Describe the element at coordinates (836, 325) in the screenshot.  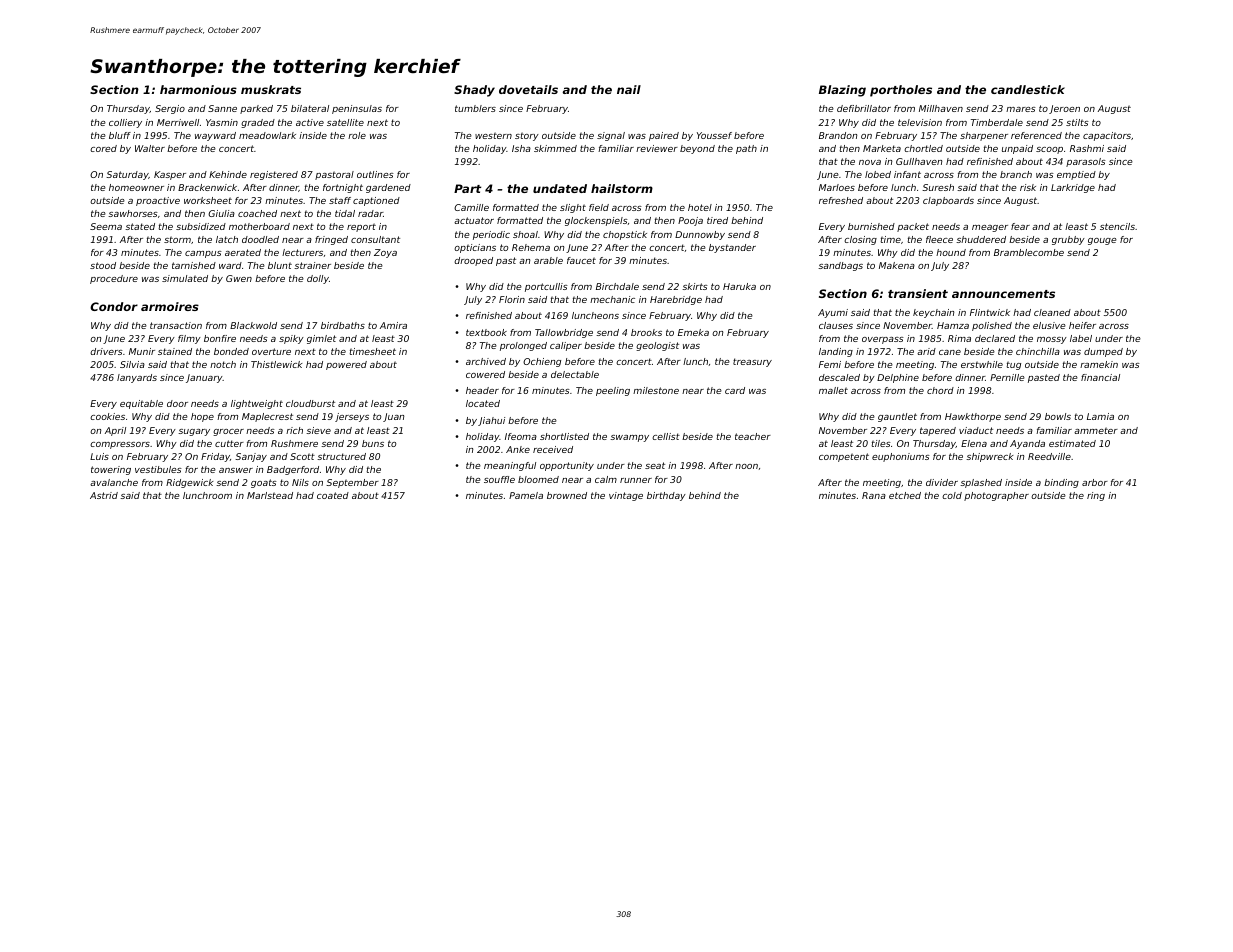
I see `clauses` at that location.
